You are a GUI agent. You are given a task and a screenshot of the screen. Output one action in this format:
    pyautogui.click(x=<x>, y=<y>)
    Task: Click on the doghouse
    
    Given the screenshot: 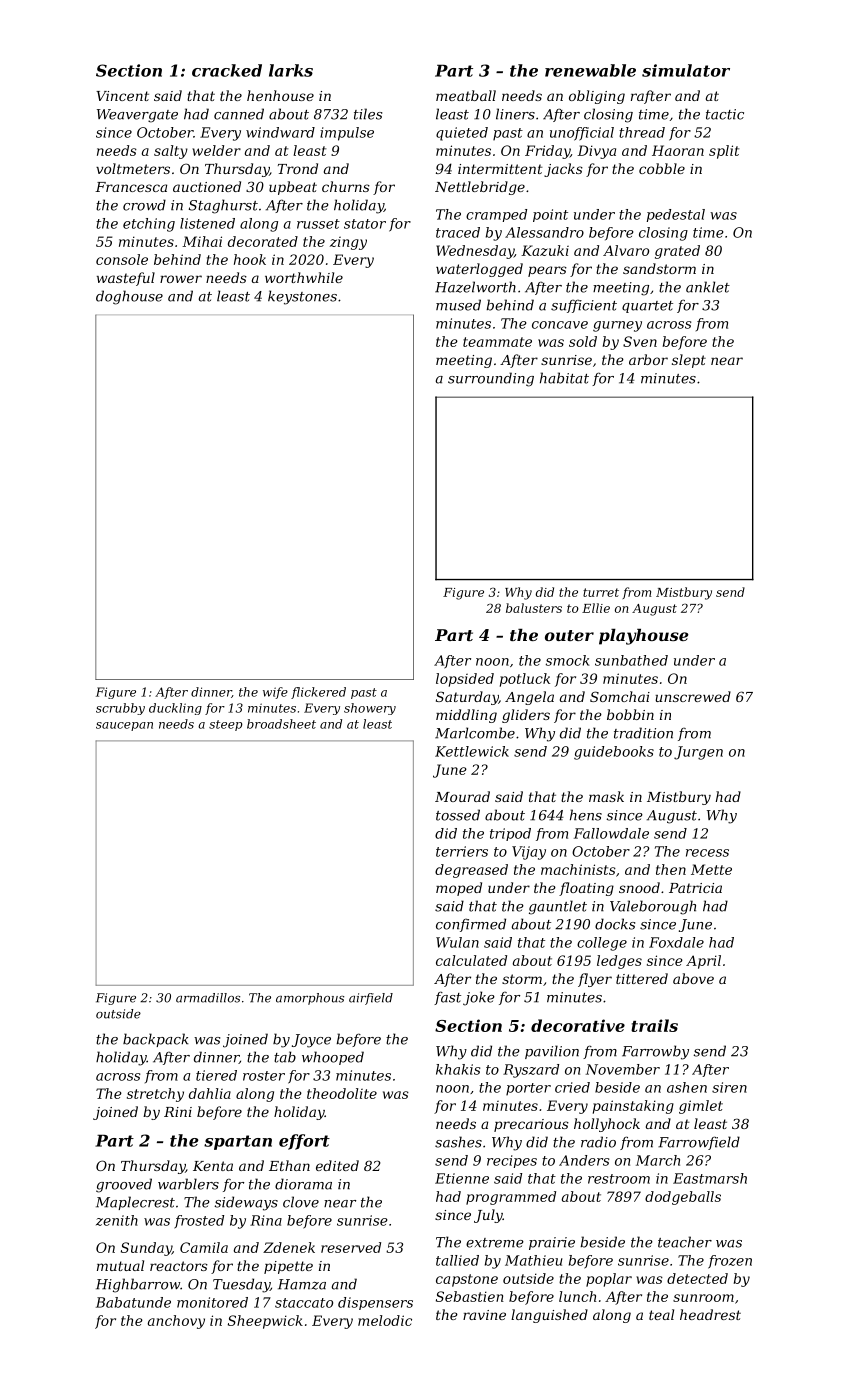 What is the action you would take?
    pyautogui.click(x=129, y=297)
